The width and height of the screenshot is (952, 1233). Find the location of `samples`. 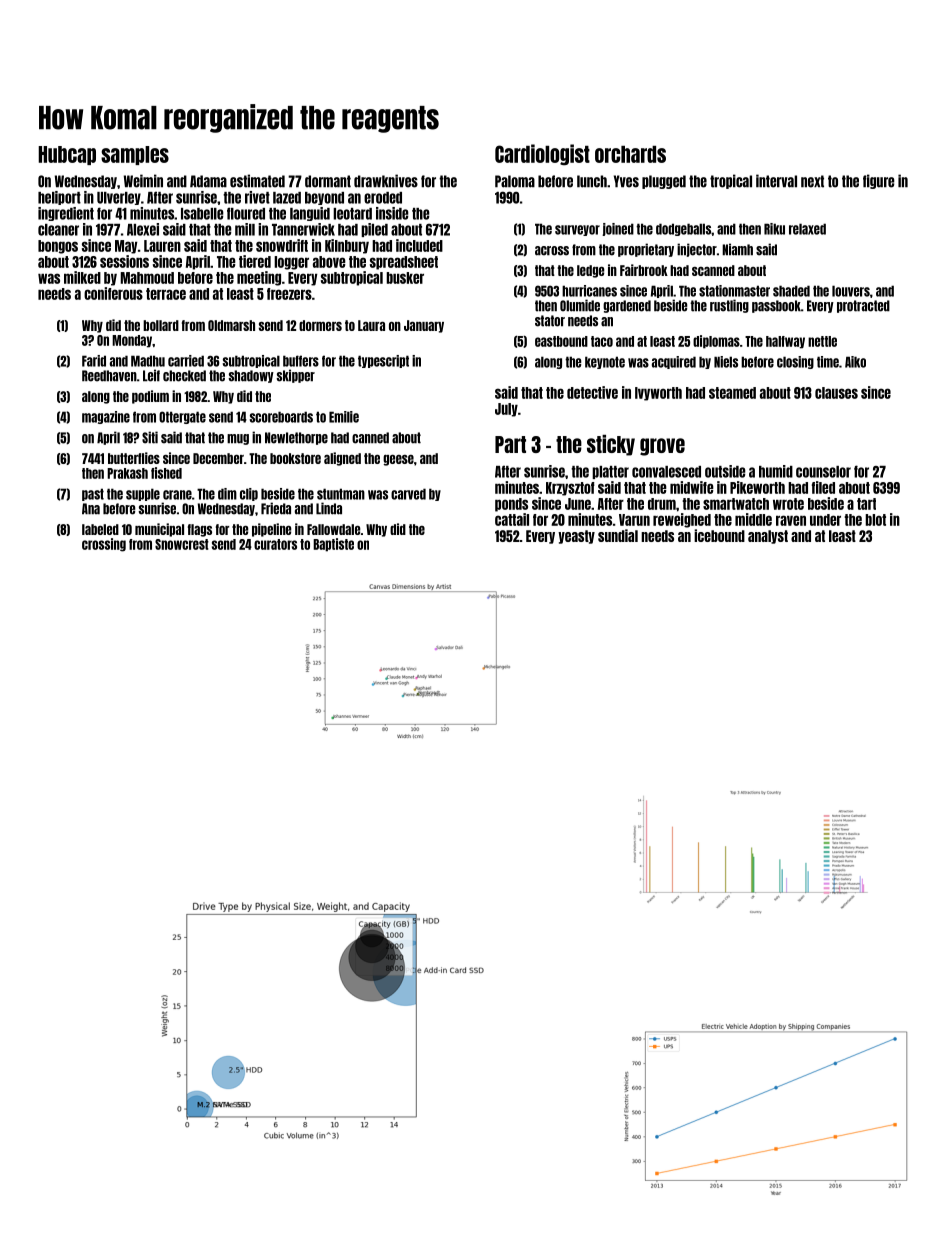

samples is located at coordinates (135, 155).
